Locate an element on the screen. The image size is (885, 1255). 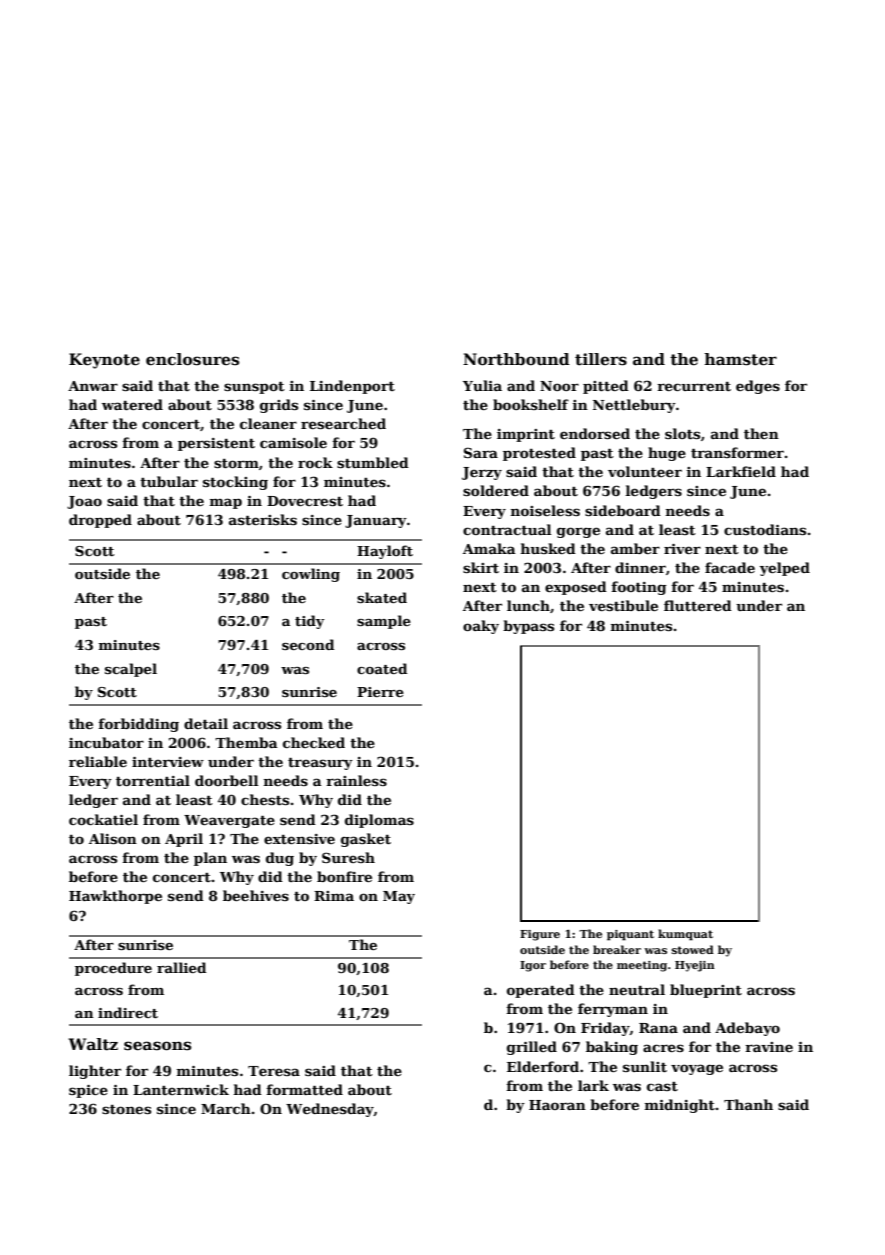
bookshelf is located at coordinates (531, 404).
